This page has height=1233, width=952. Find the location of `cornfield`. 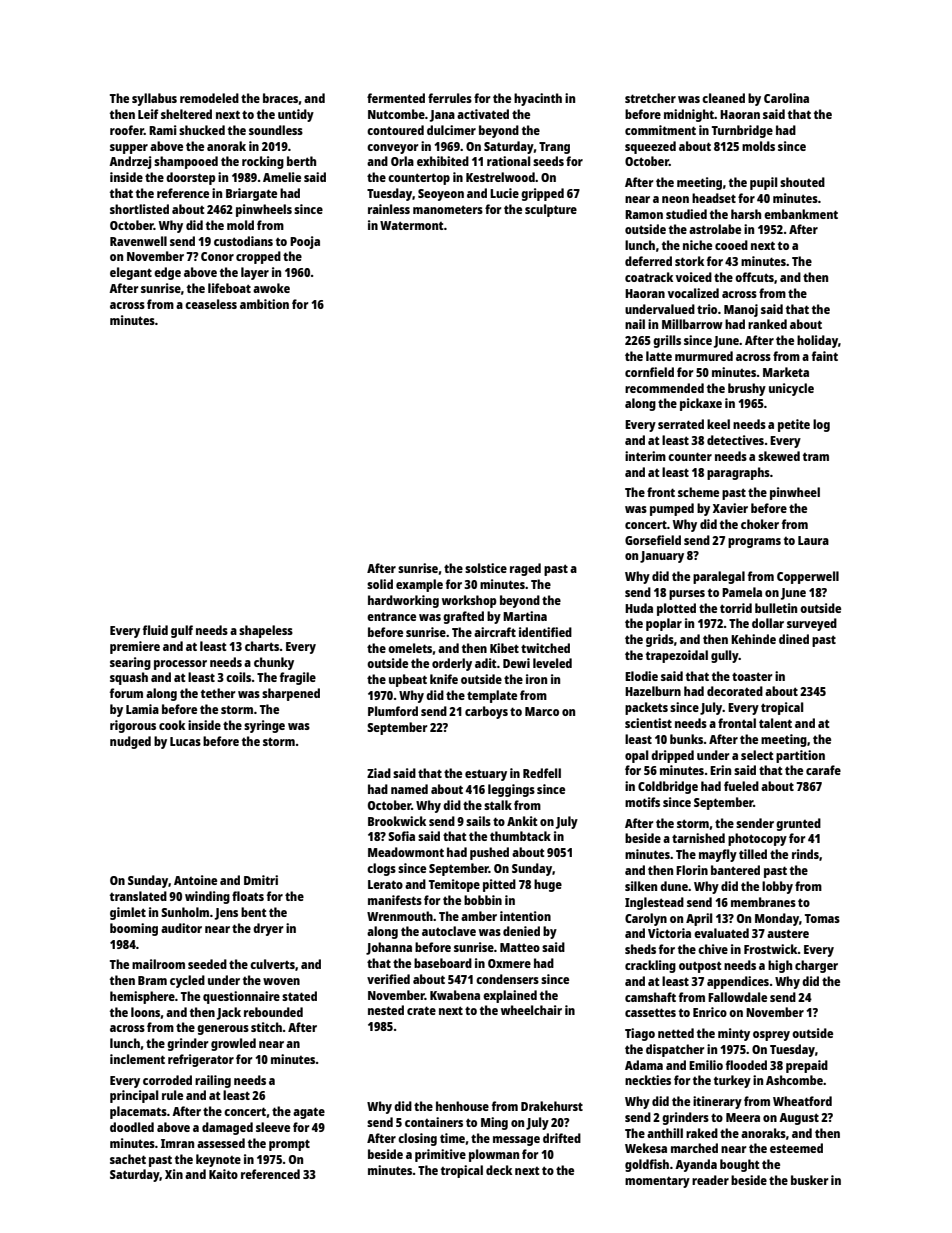

cornfield is located at coordinates (649, 372).
